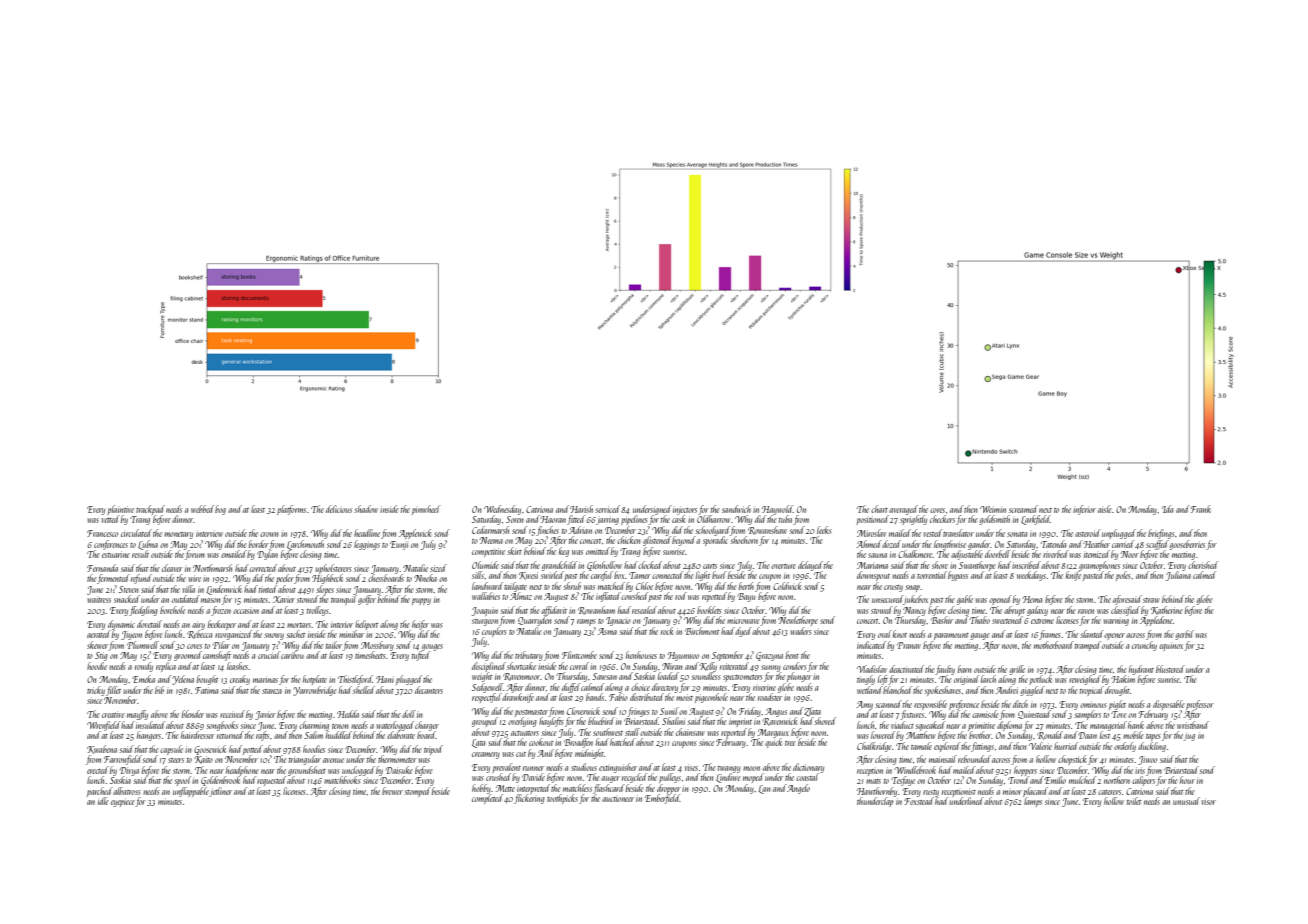 Image resolution: width=1308 pixels, height=924 pixels. Describe the element at coordinates (123, 802) in the screenshot. I see `eyepiece` at that location.
